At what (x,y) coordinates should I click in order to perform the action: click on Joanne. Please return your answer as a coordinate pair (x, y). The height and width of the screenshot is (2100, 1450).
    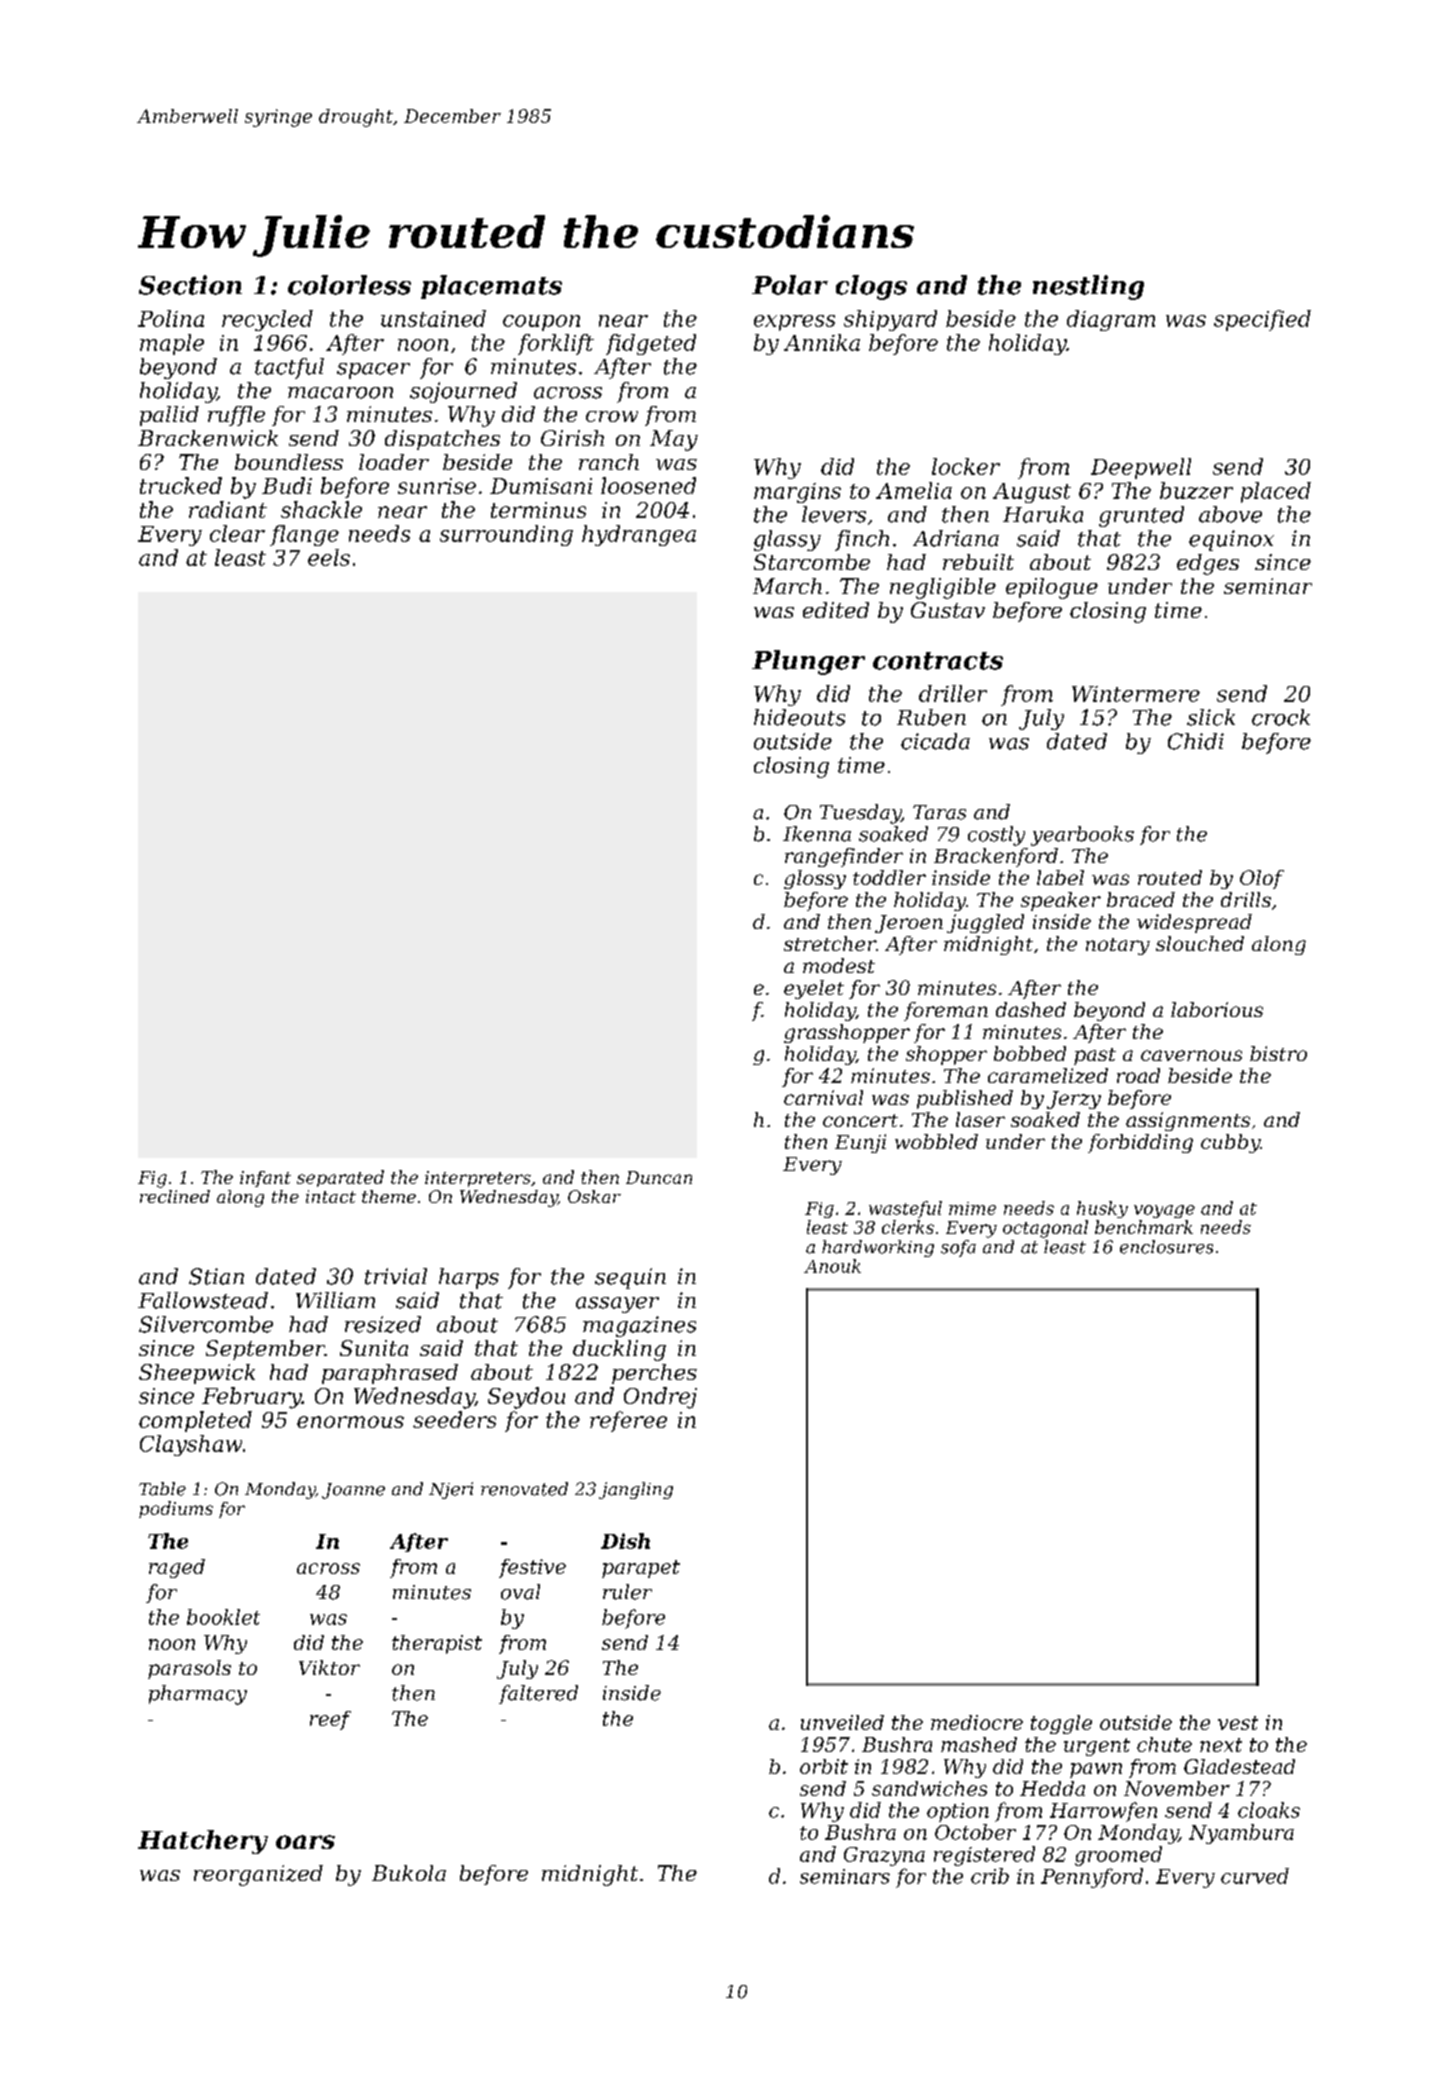
    Looking at the image, I should click on (353, 1491).
